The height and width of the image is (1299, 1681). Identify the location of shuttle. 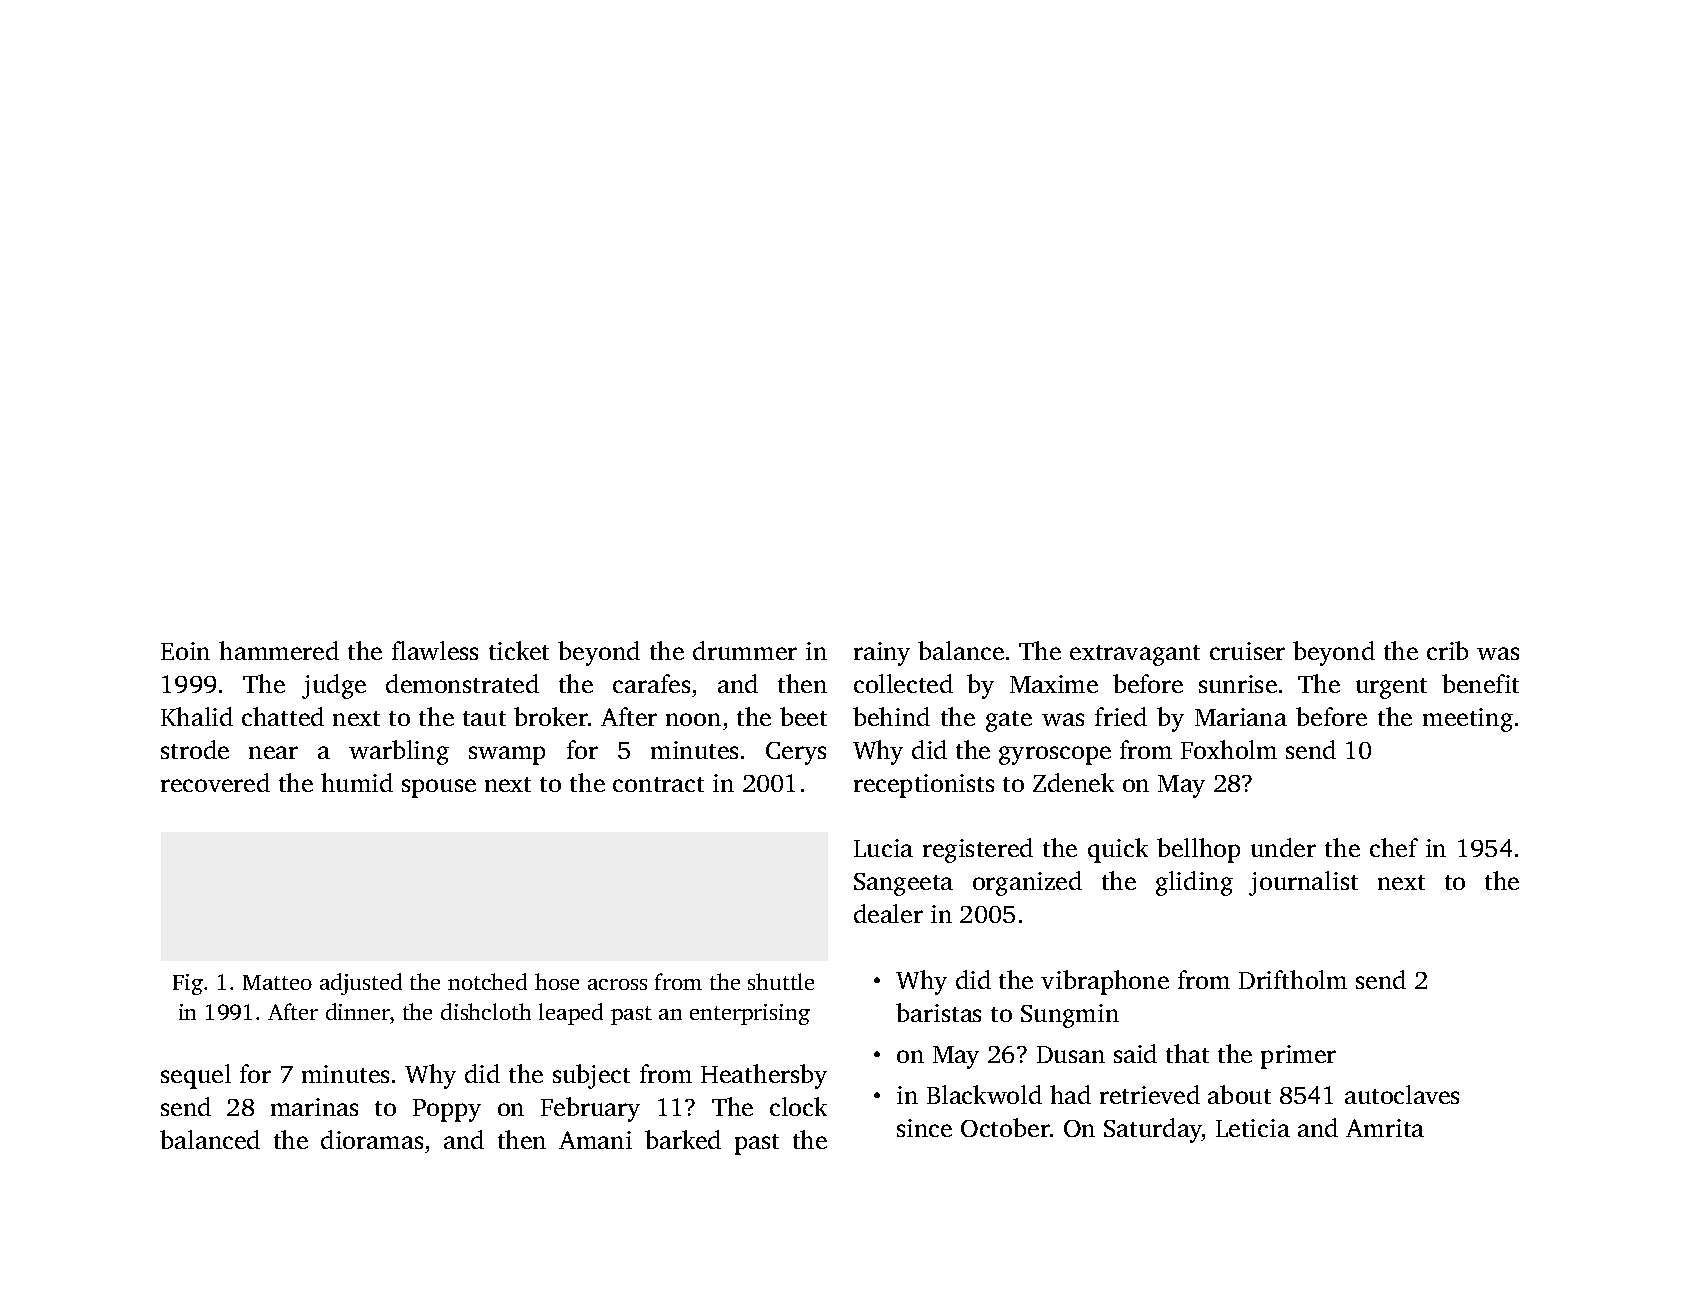
(781, 981).
